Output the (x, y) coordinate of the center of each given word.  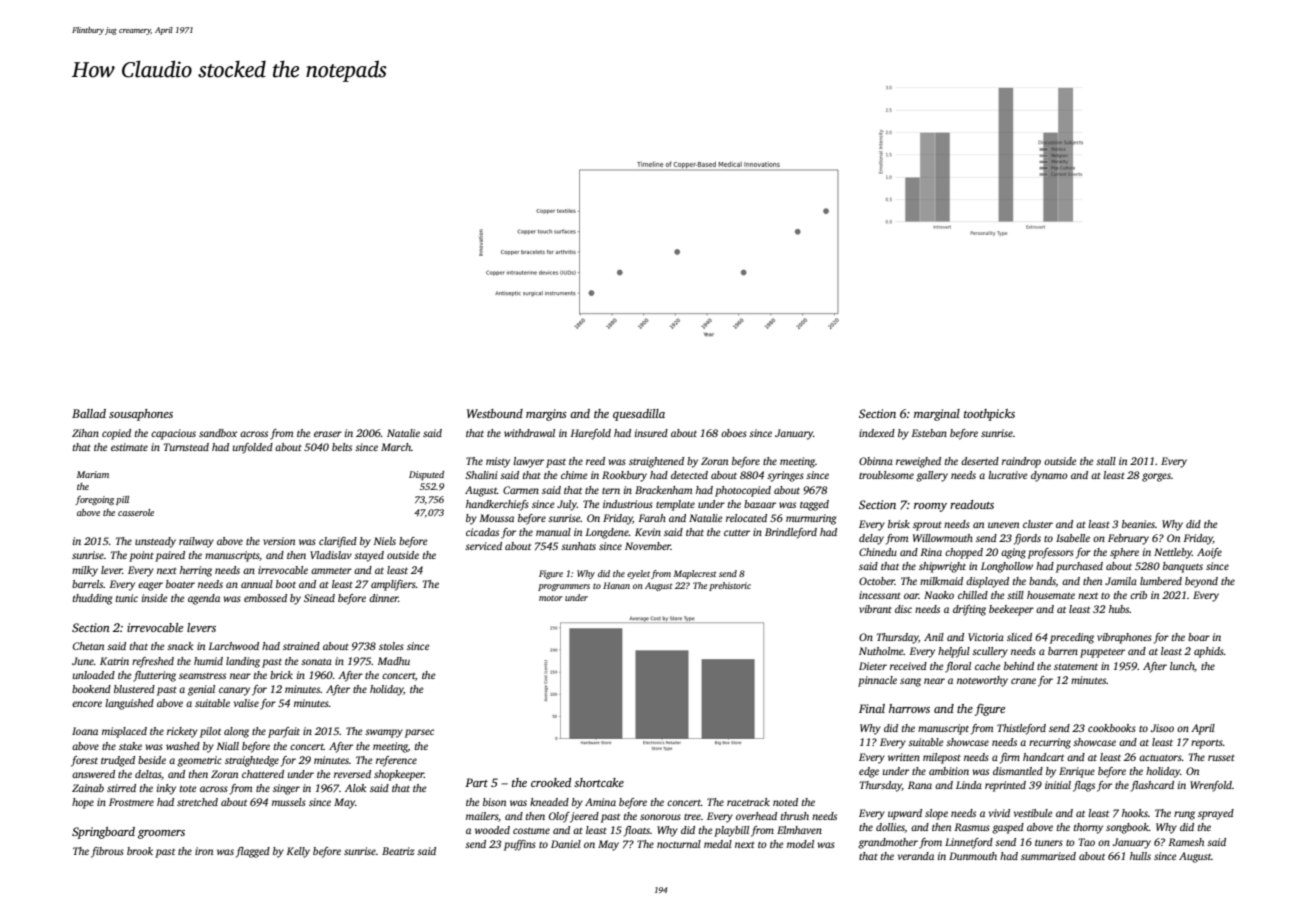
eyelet (638, 574)
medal (718, 844)
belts (342, 447)
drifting (969, 610)
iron (204, 851)
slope (936, 814)
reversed (352, 774)
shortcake (599, 782)
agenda (204, 599)
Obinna (876, 461)
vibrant (875, 609)
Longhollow (1007, 567)
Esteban (929, 433)
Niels (384, 541)
